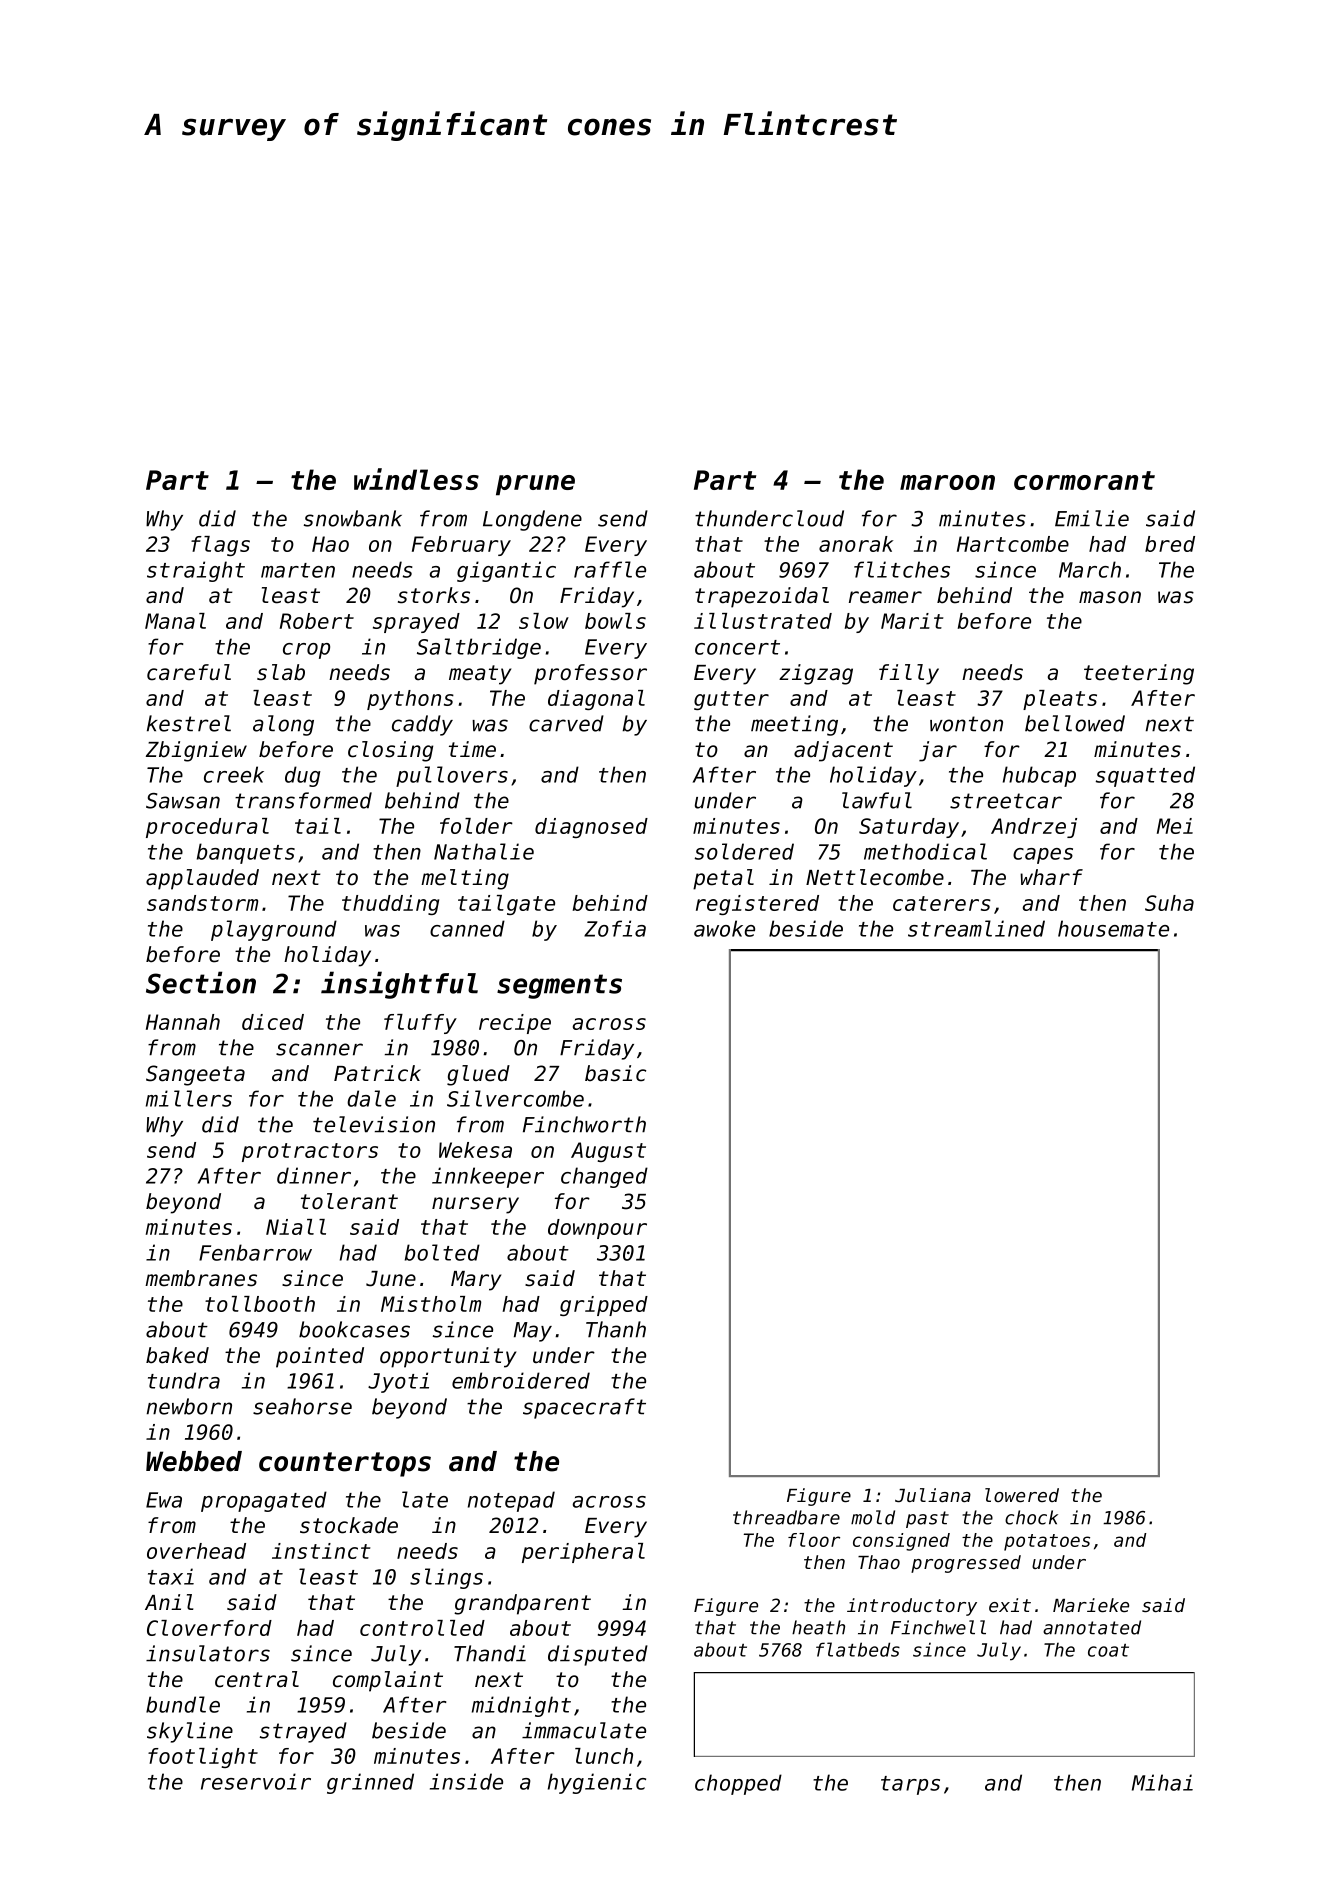 The height and width of the screenshot is (1897, 1341). Describe the element at coordinates (608, 1152) in the screenshot. I see `August` at that location.
